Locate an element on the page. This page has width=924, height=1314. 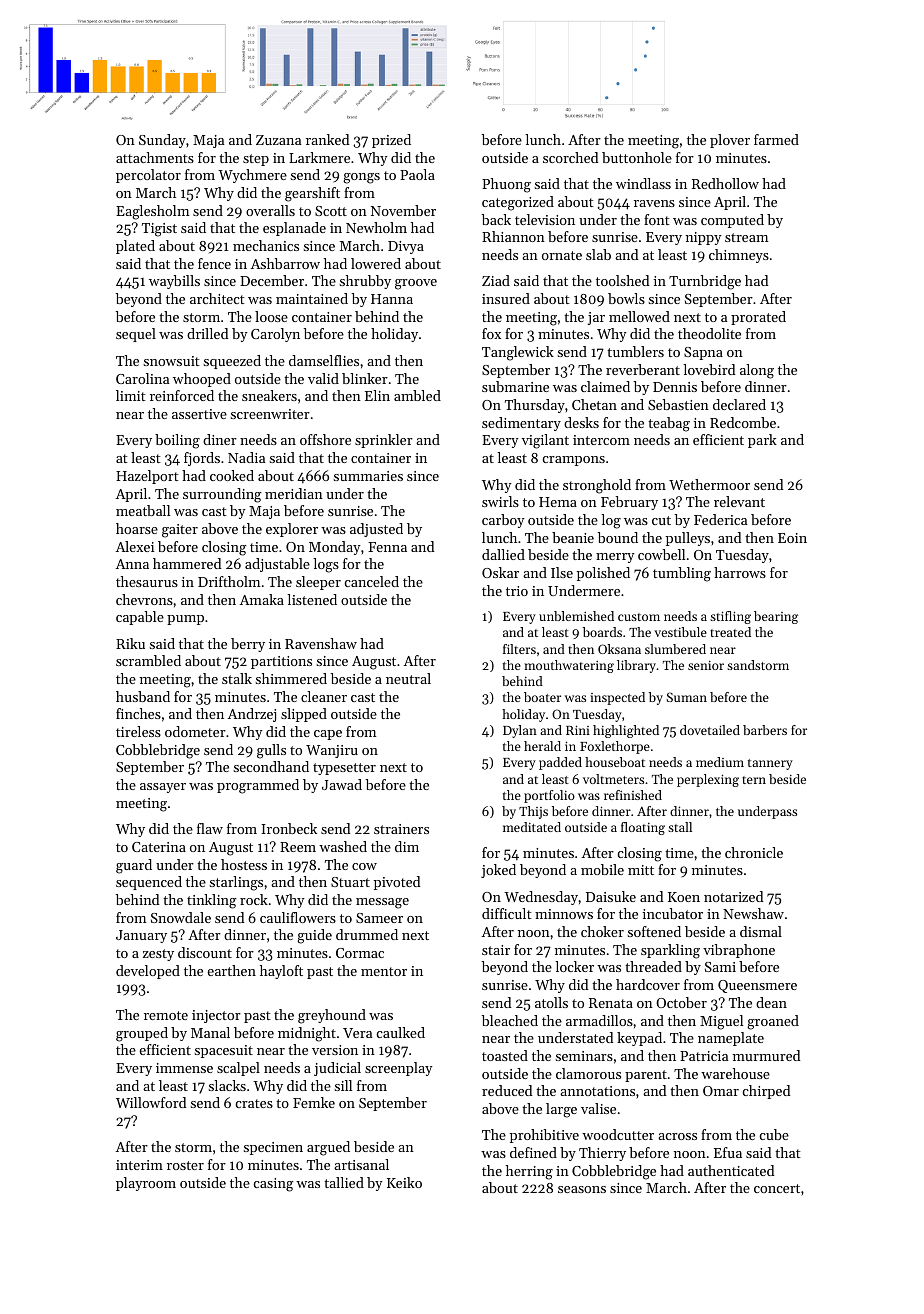
concert is located at coordinates (777, 1188).
